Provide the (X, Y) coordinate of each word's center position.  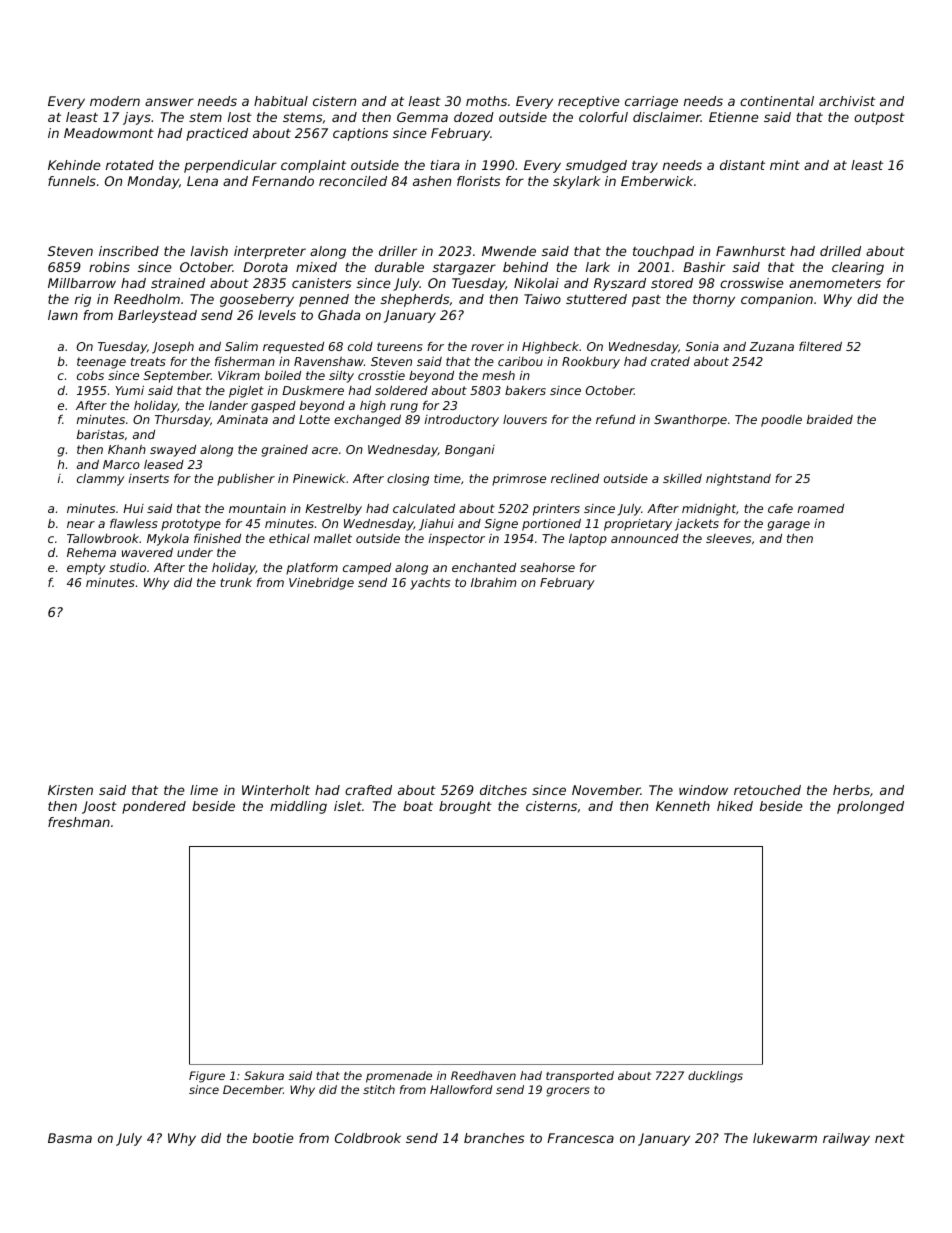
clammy (101, 479)
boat (418, 806)
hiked (735, 806)
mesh (498, 375)
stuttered (596, 299)
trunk (236, 582)
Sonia (702, 346)
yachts (430, 583)
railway (846, 1139)
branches (494, 1138)
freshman (79, 822)
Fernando (283, 181)
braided (830, 419)
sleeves (728, 538)
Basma (70, 1138)
